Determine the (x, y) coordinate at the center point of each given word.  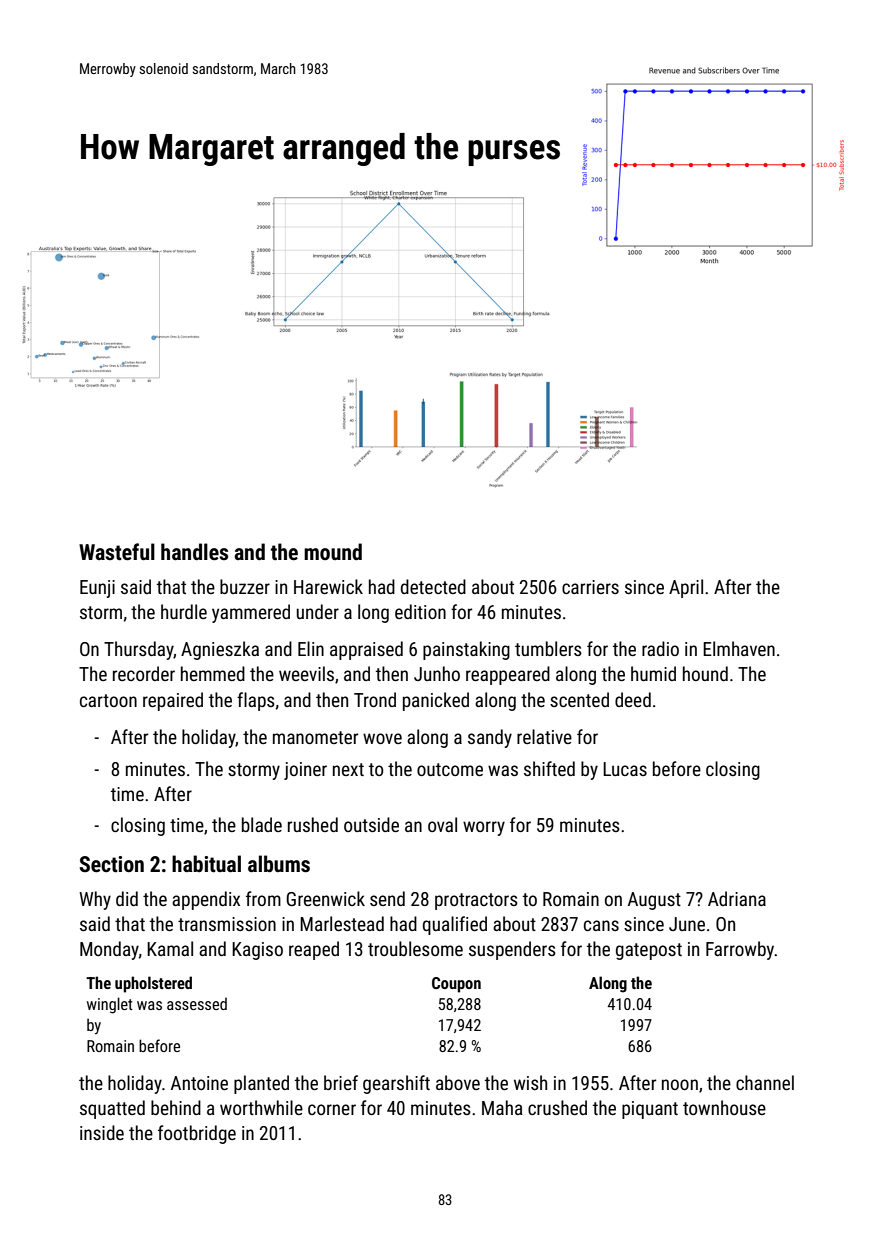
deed (633, 699)
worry (484, 828)
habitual (206, 864)
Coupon (456, 985)
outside (371, 824)
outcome (450, 769)
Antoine (199, 1083)
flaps (256, 701)
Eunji (97, 589)
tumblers (548, 648)
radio (660, 648)
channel (765, 1082)
